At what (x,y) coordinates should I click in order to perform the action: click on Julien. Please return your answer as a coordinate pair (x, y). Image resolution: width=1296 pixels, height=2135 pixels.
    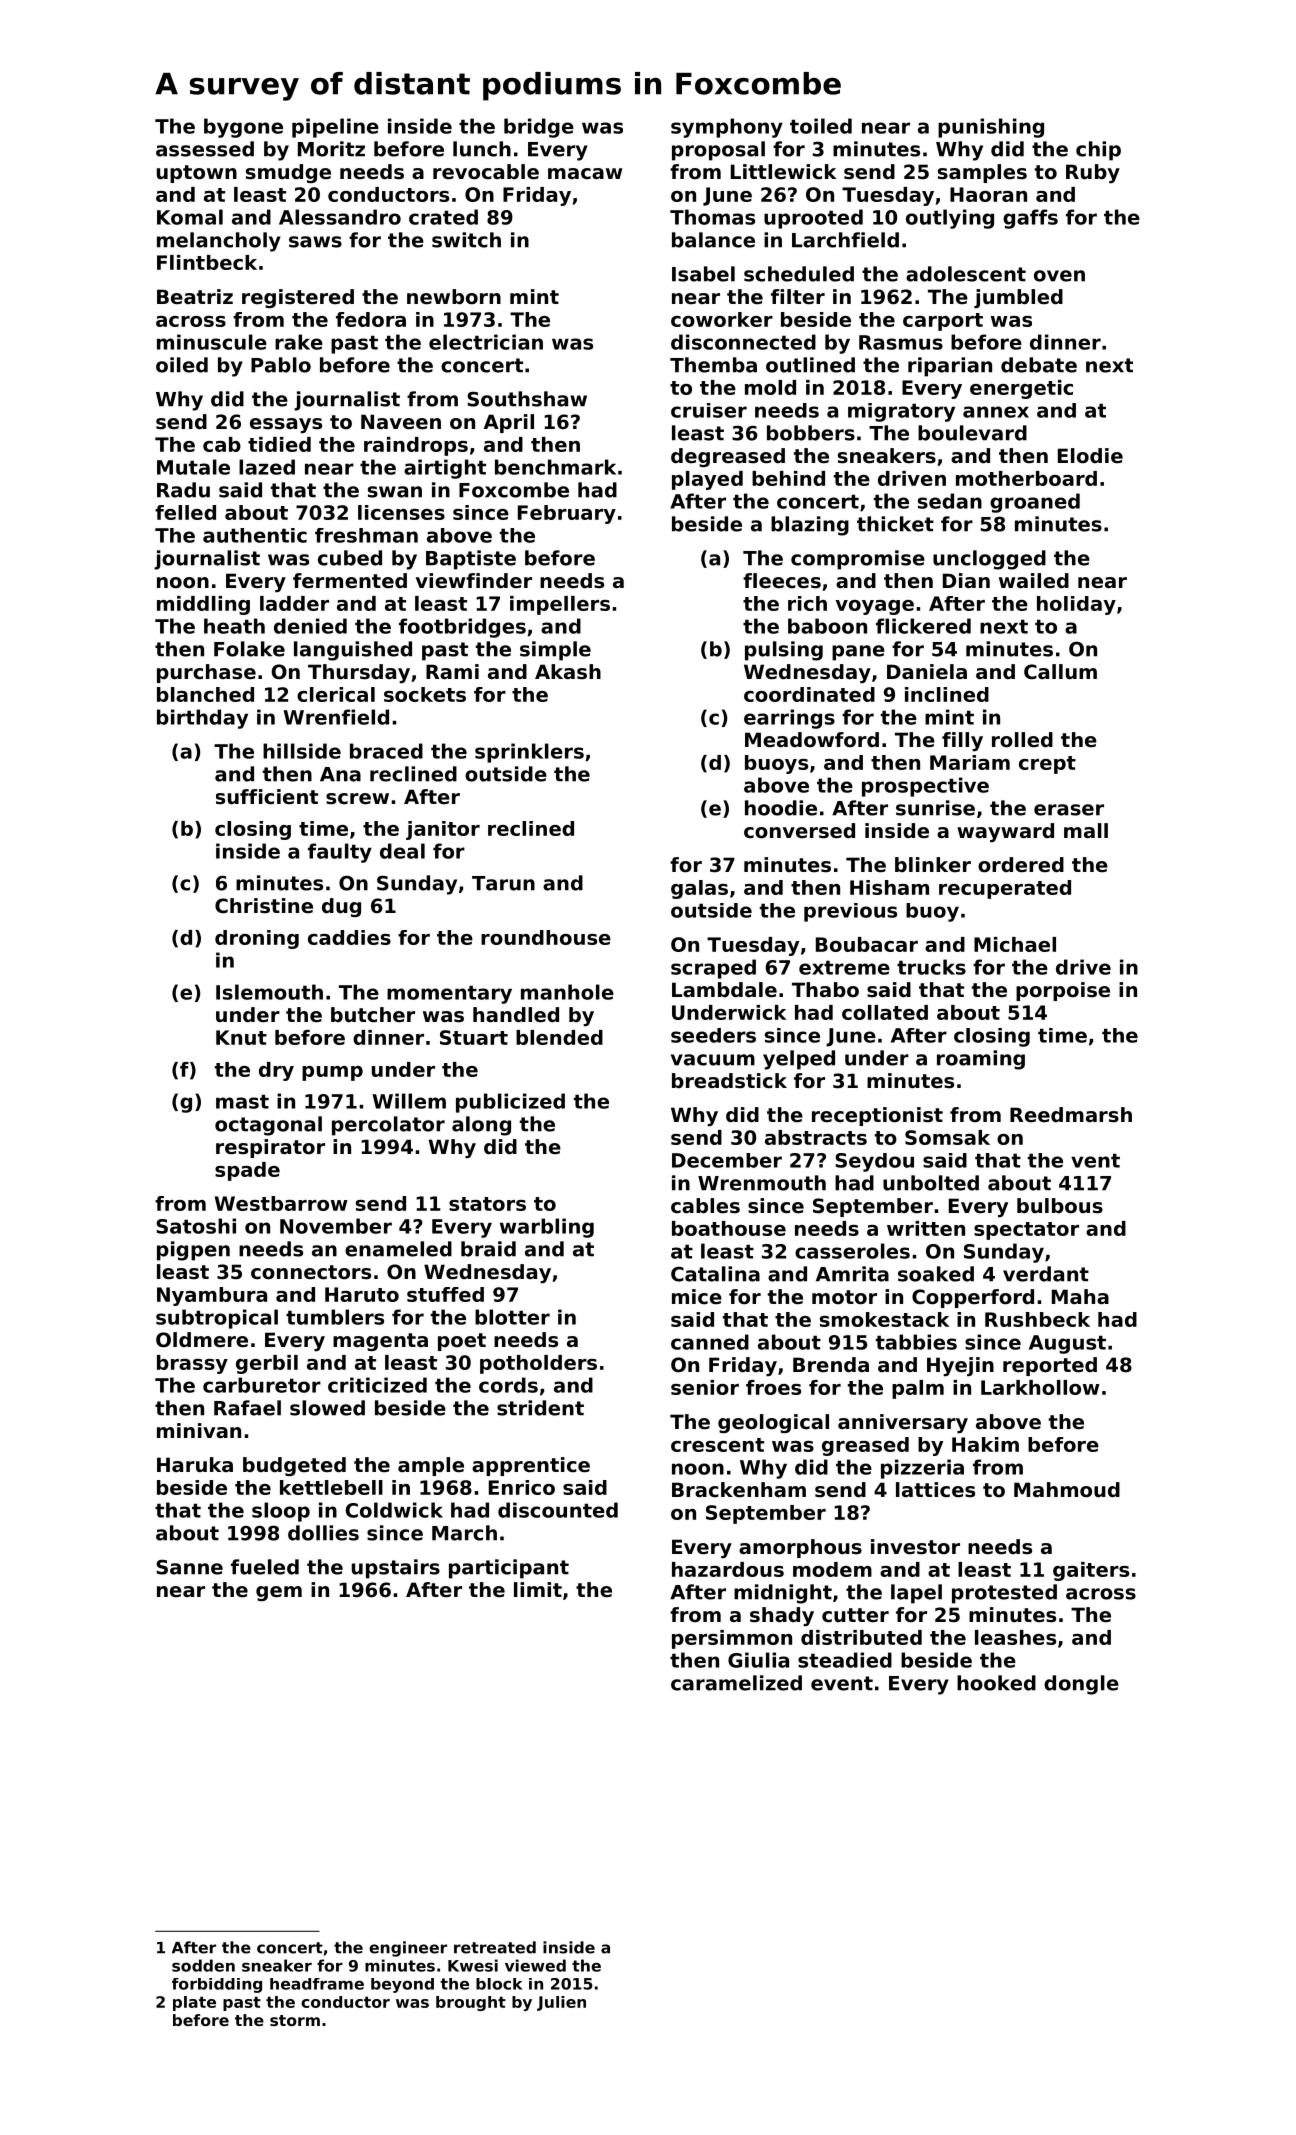
    Looking at the image, I should click on (561, 2003).
